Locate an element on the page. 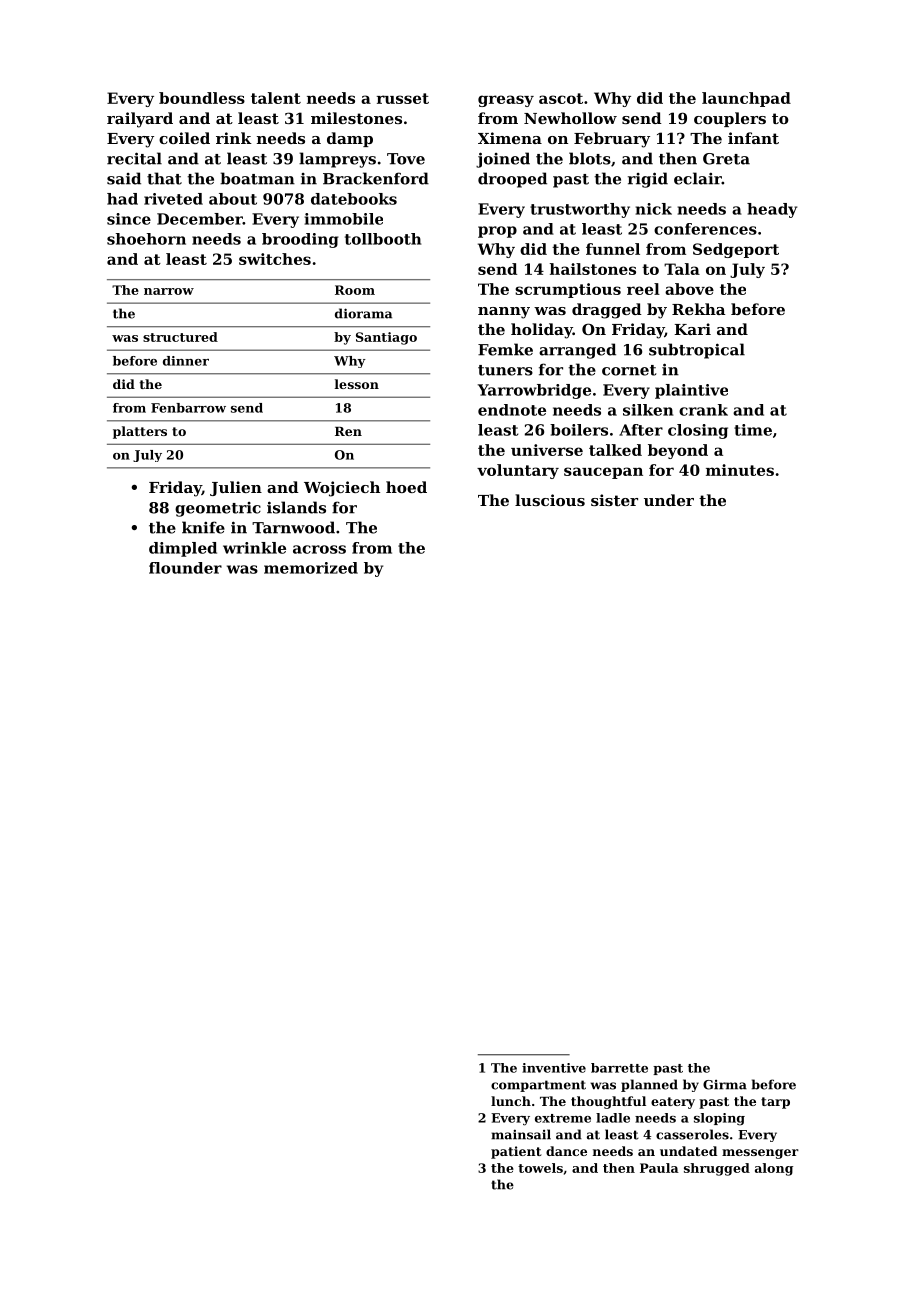 The height and width of the image is (1316, 908). greasy is located at coordinates (506, 101).
